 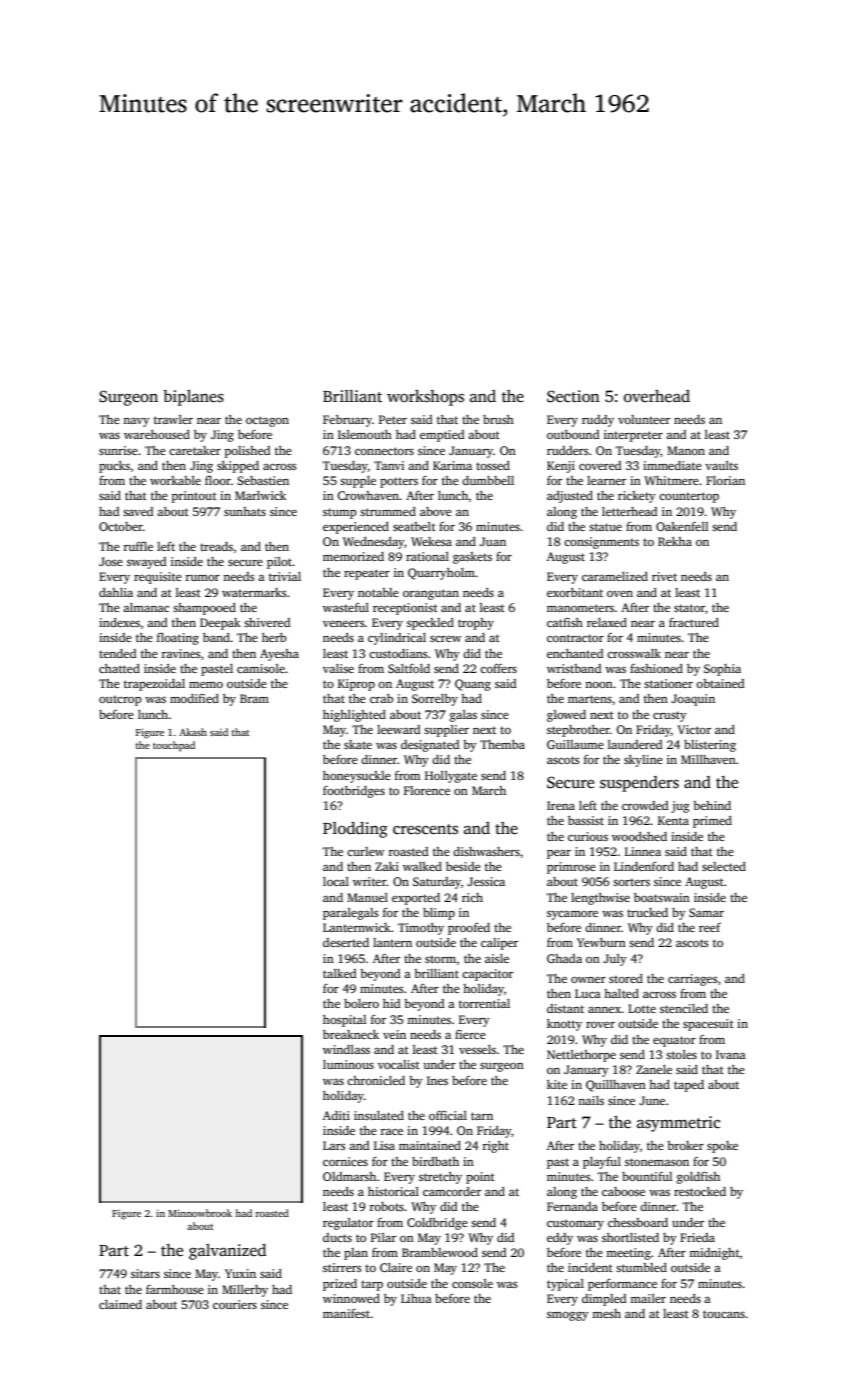 What do you see at coordinates (678, 1124) in the document?
I see `asymmetric` at bounding box center [678, 1124].
